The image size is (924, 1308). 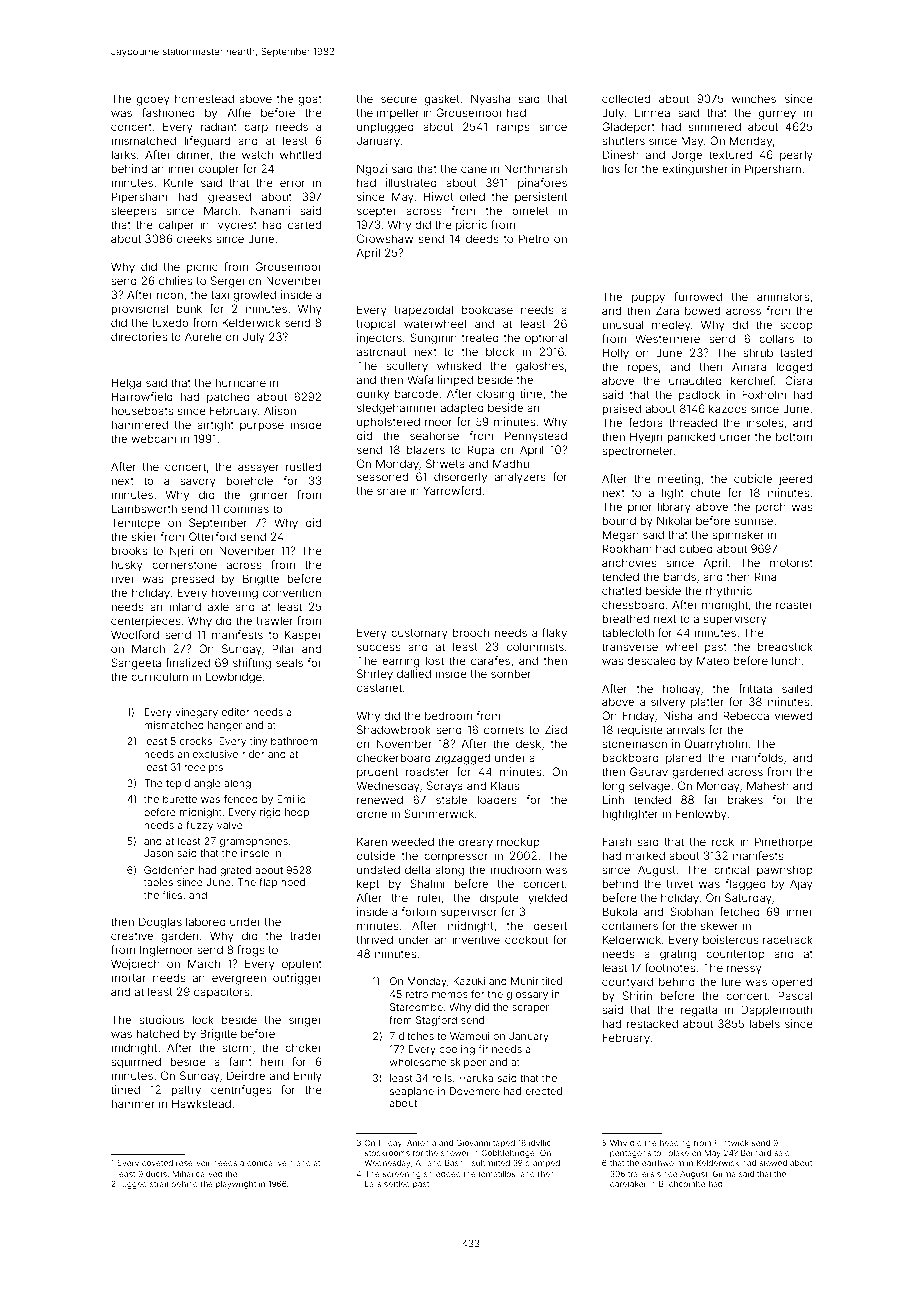 What do you see at coordinates (412, 841) in the document?
I see `weeded` at bounding box center [412, 841].
